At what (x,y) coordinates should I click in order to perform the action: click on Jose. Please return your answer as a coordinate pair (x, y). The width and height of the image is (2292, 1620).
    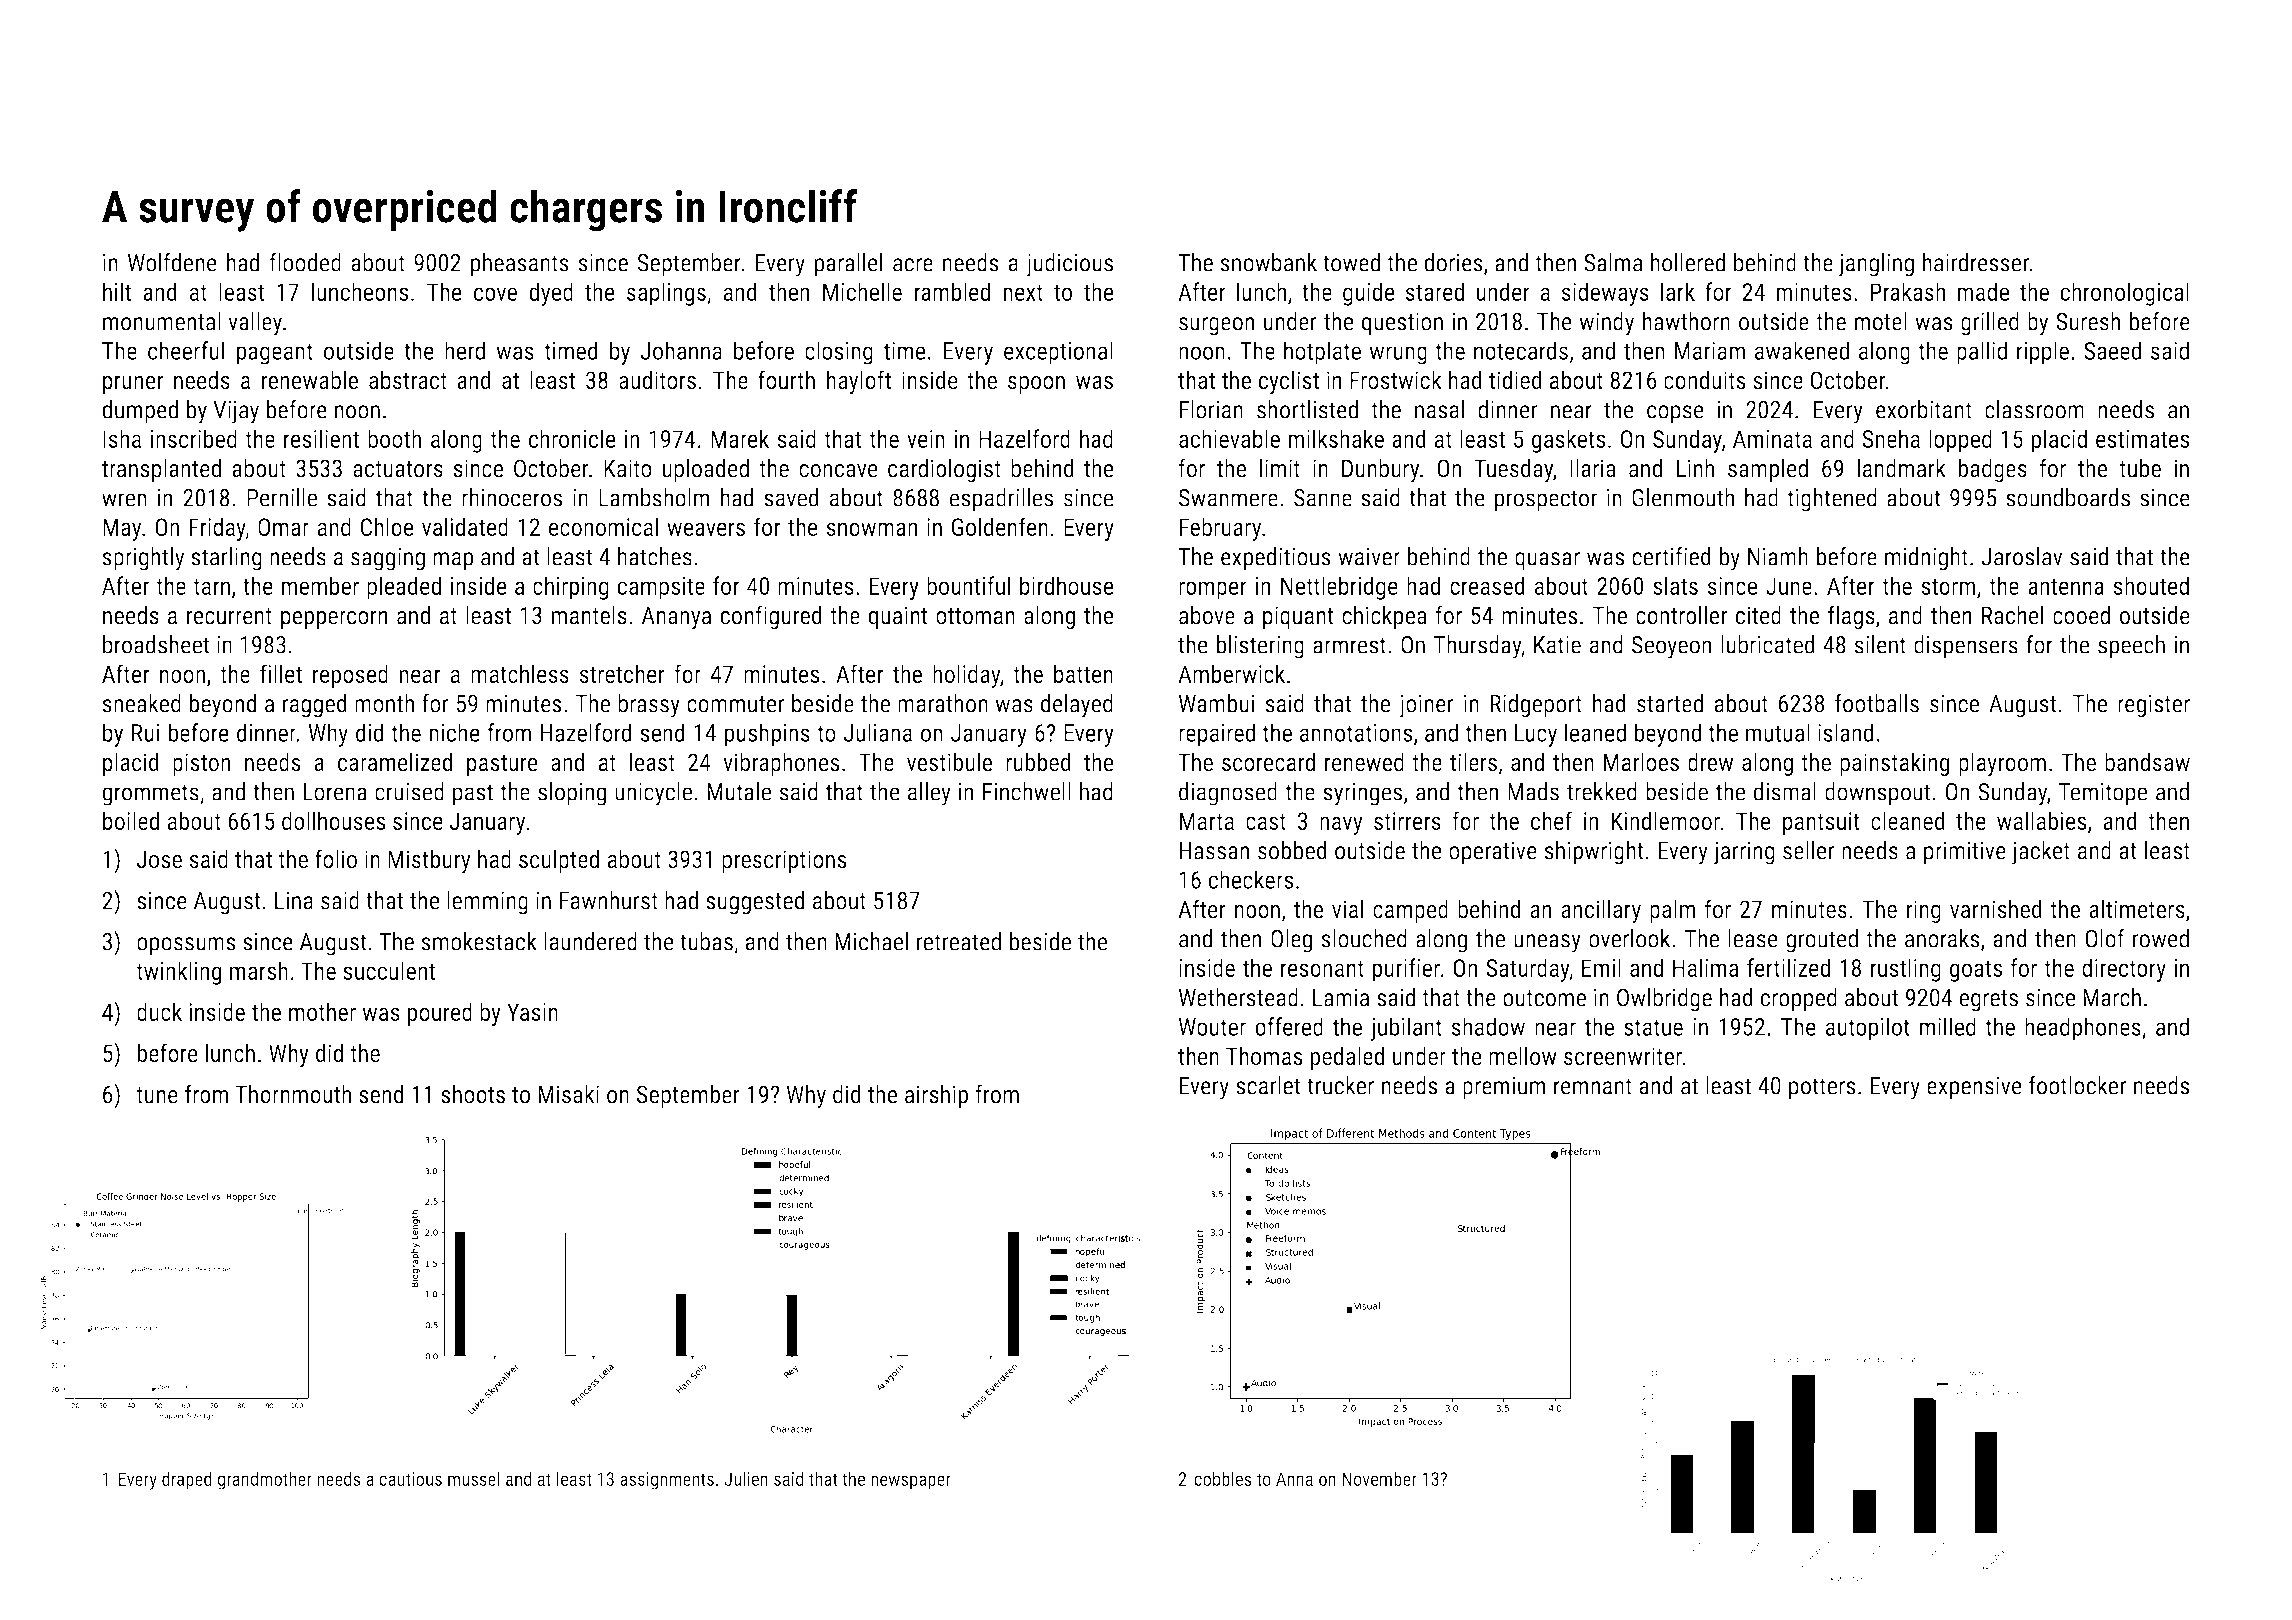
    Looking at the image, I should click on (159, 859).
